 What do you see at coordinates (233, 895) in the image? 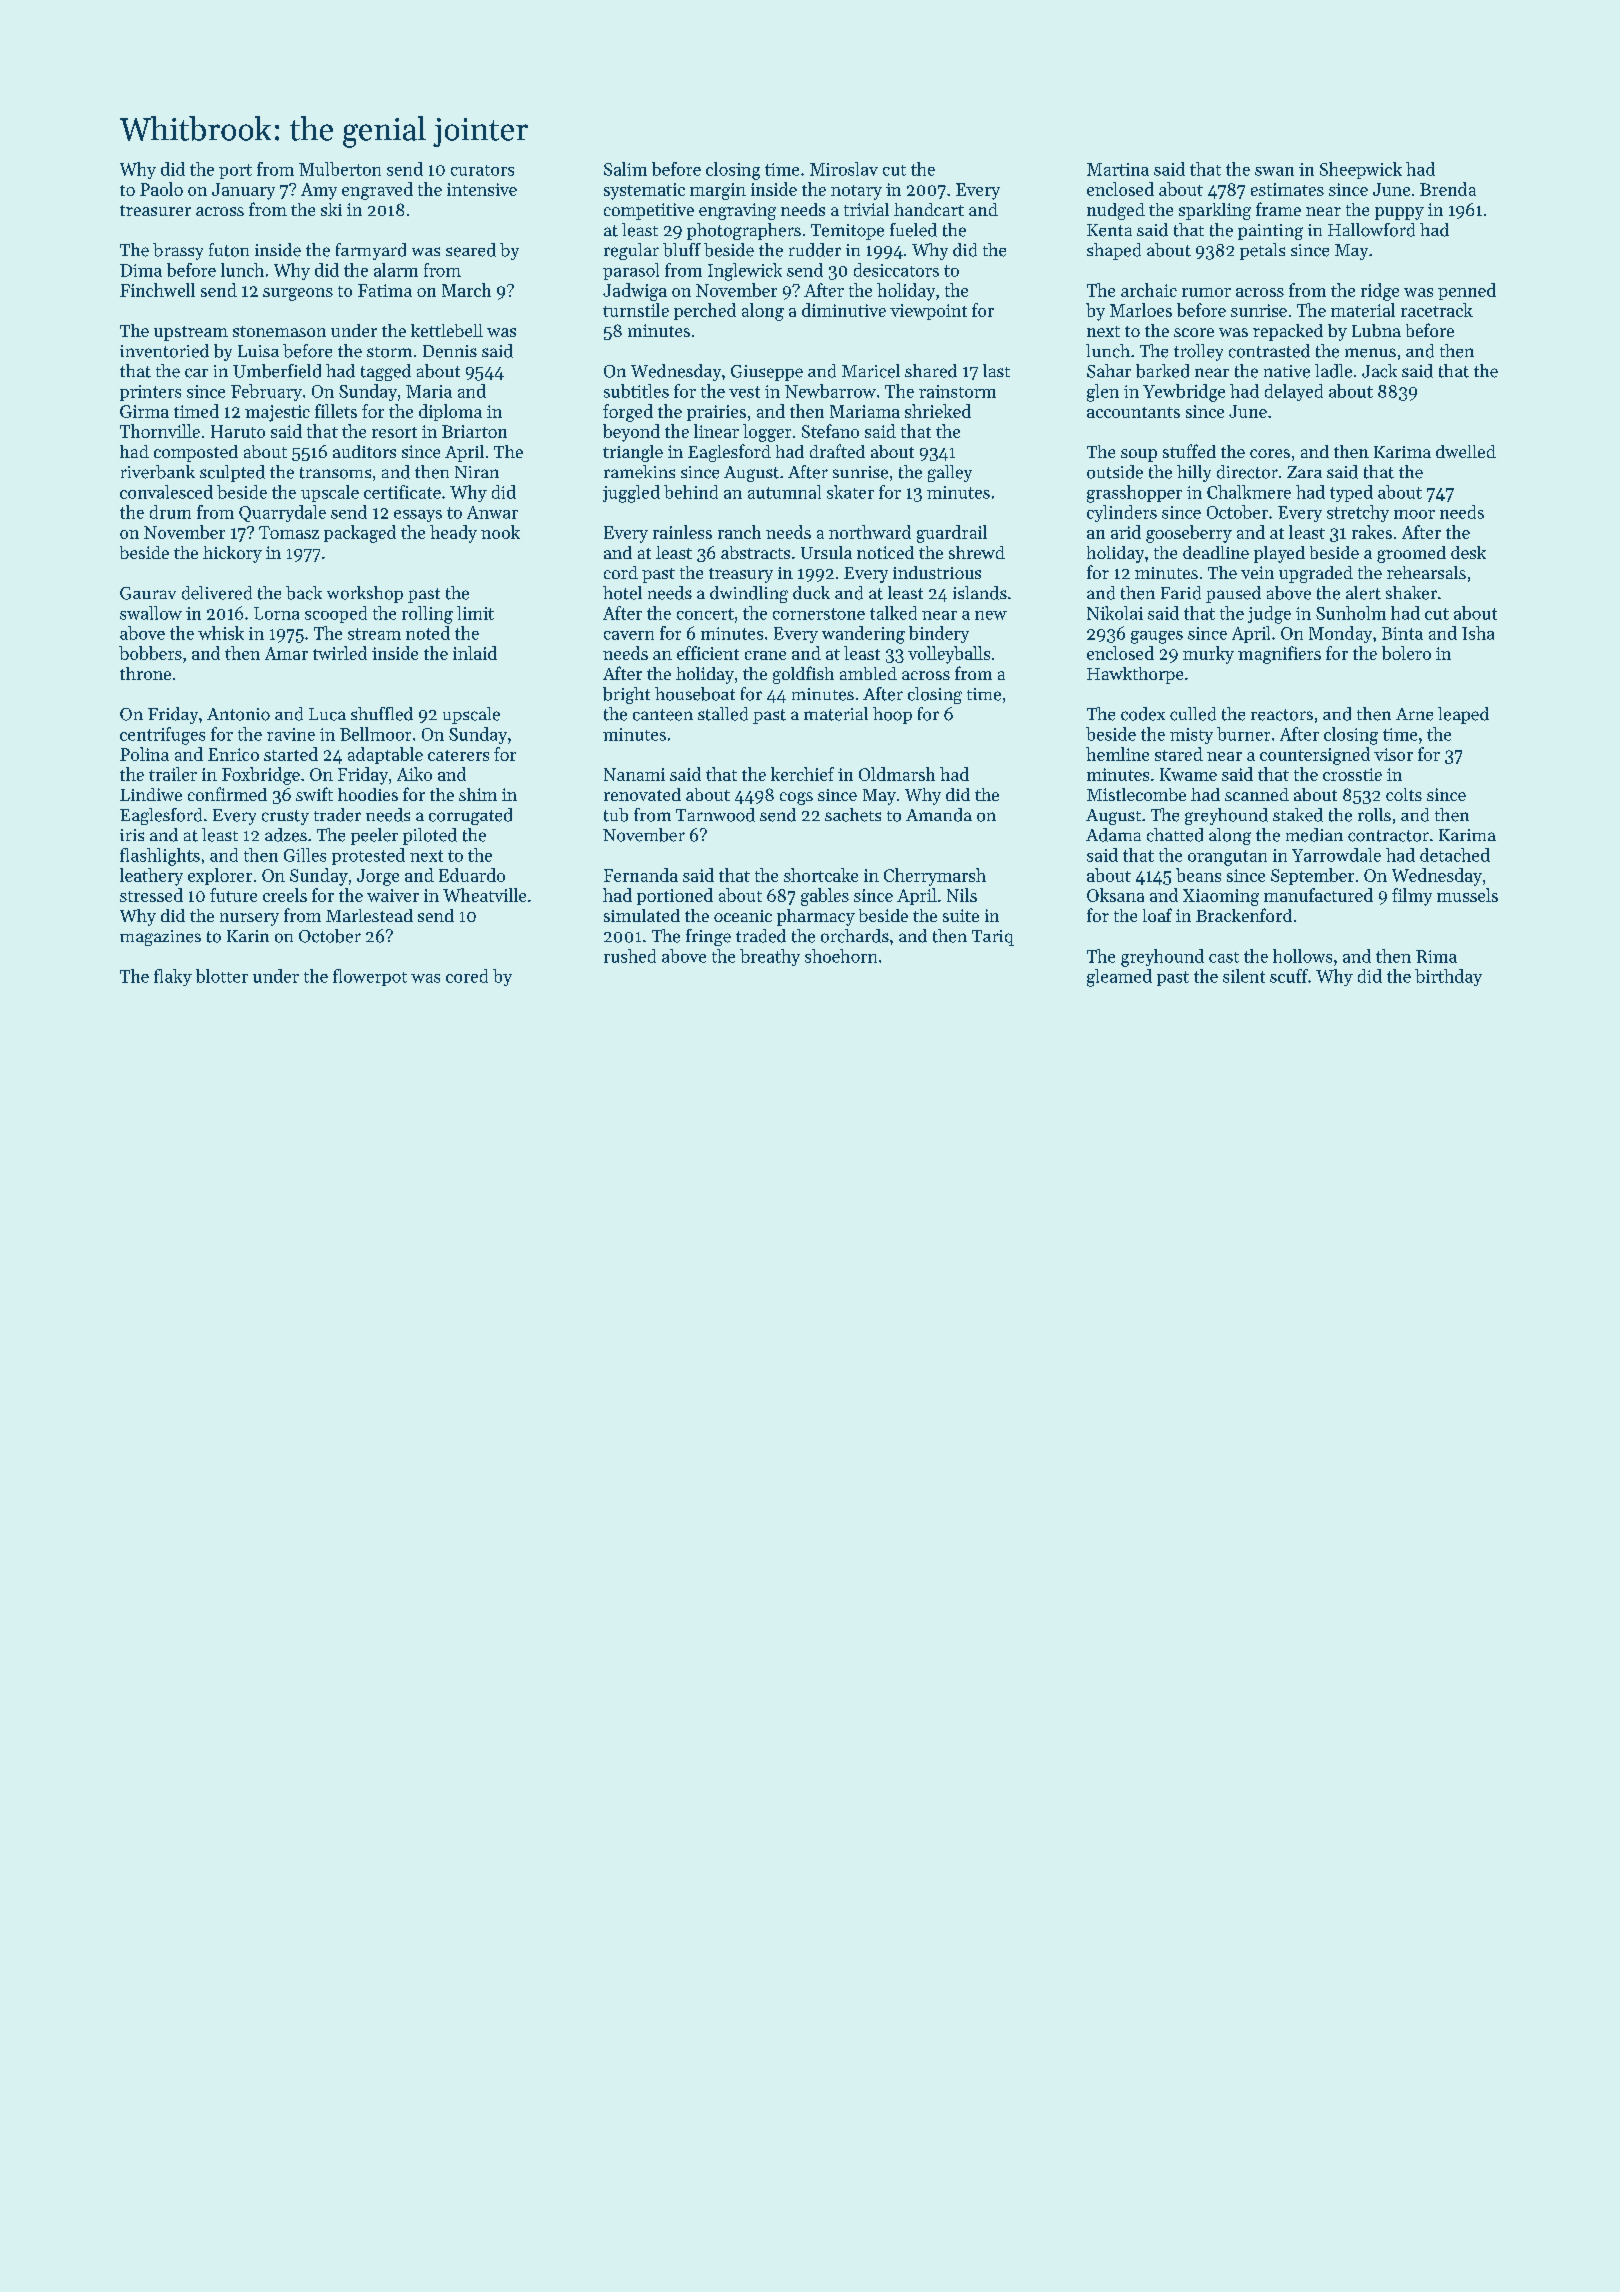
I see `future` at bounding box center [233, 895].
